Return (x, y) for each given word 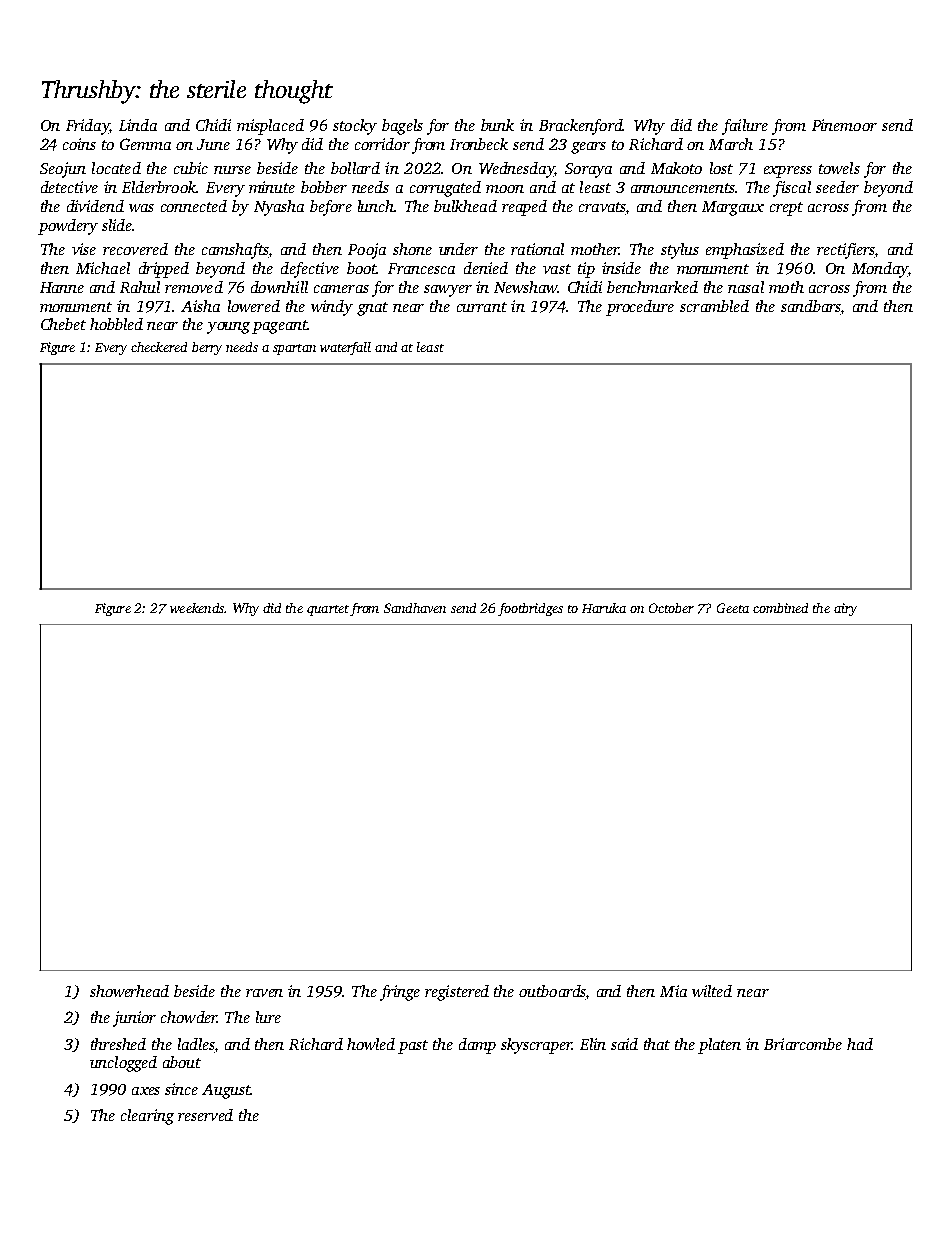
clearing (147, 1117)
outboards (552, 992)
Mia (673, 991)
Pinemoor (844, 125)
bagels (402, 127)
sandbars (811, 306)
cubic (191, 168)
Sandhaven (415, 608)
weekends (197, 608)
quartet (328, 610)
